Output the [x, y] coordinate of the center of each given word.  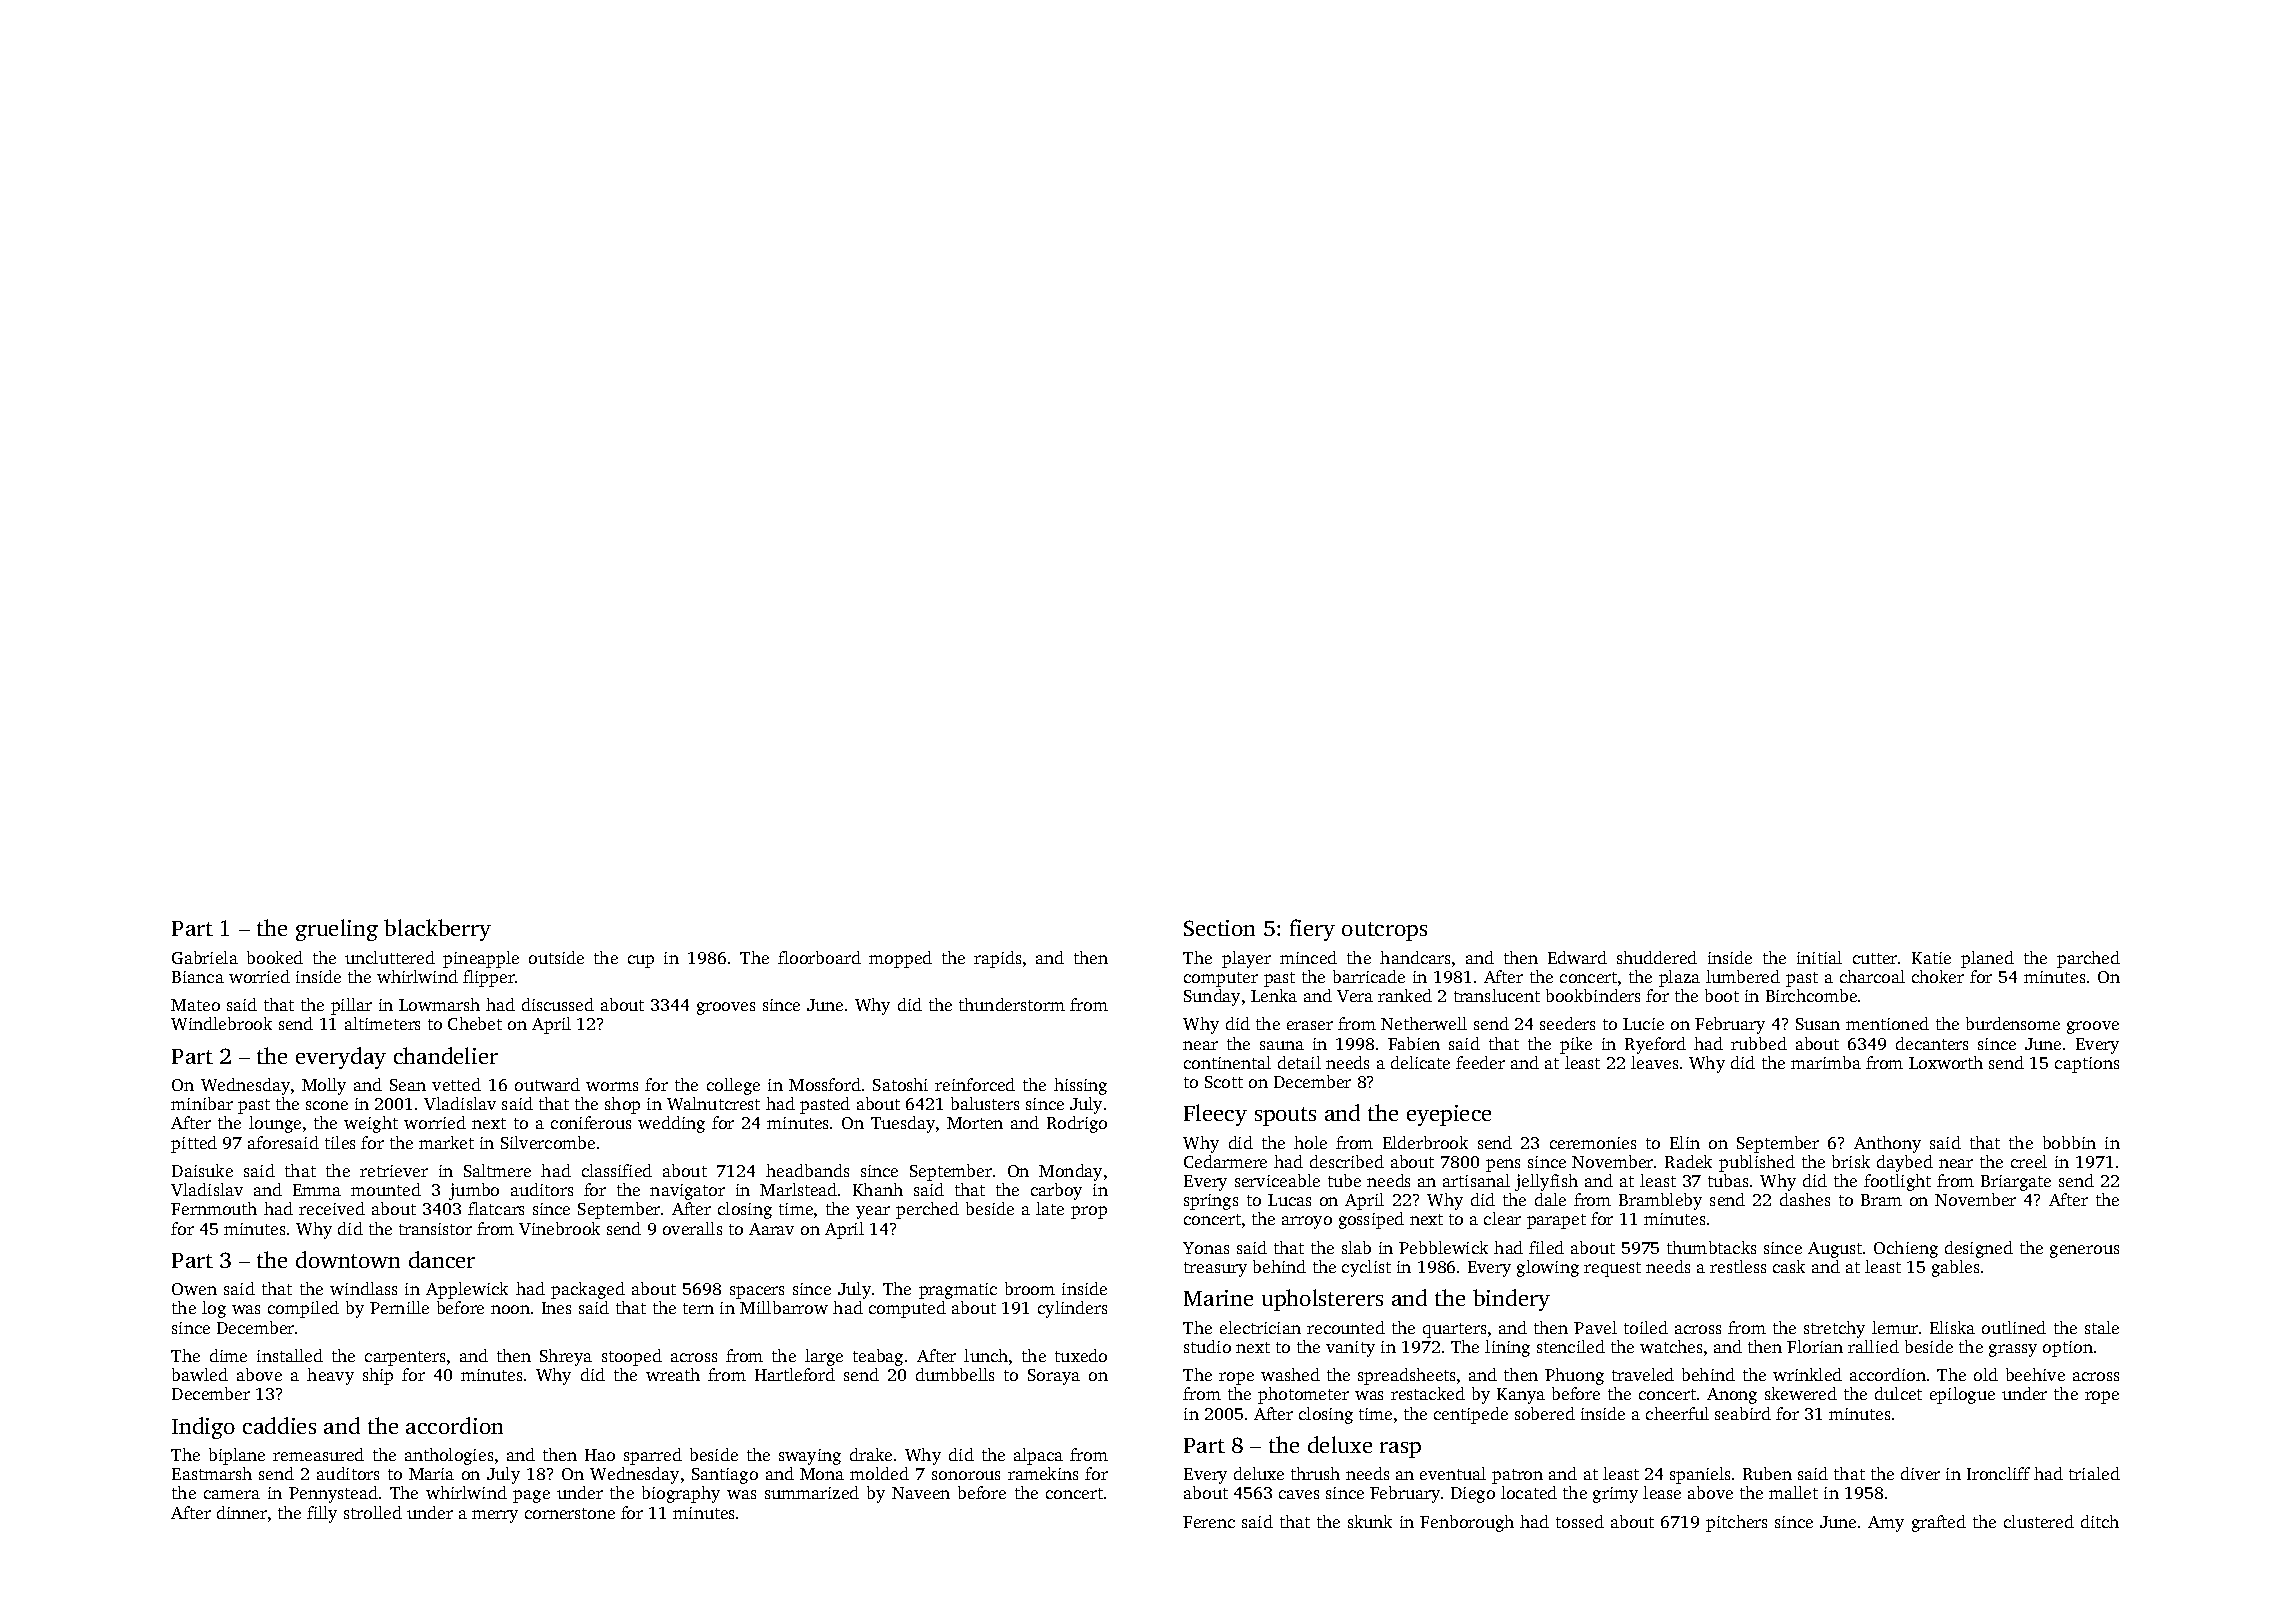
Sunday [1212, 997]
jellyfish [1546, 1182]
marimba [1826, 1062]
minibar [202, 1103]
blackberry [437, 930]
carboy [1056, 1191]
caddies [279, 1425]
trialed [2094, 1473]
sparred [653, 1456]
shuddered [1657, 957]
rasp [1400, 1450]
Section [1219, 928]
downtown [348, 1259]
